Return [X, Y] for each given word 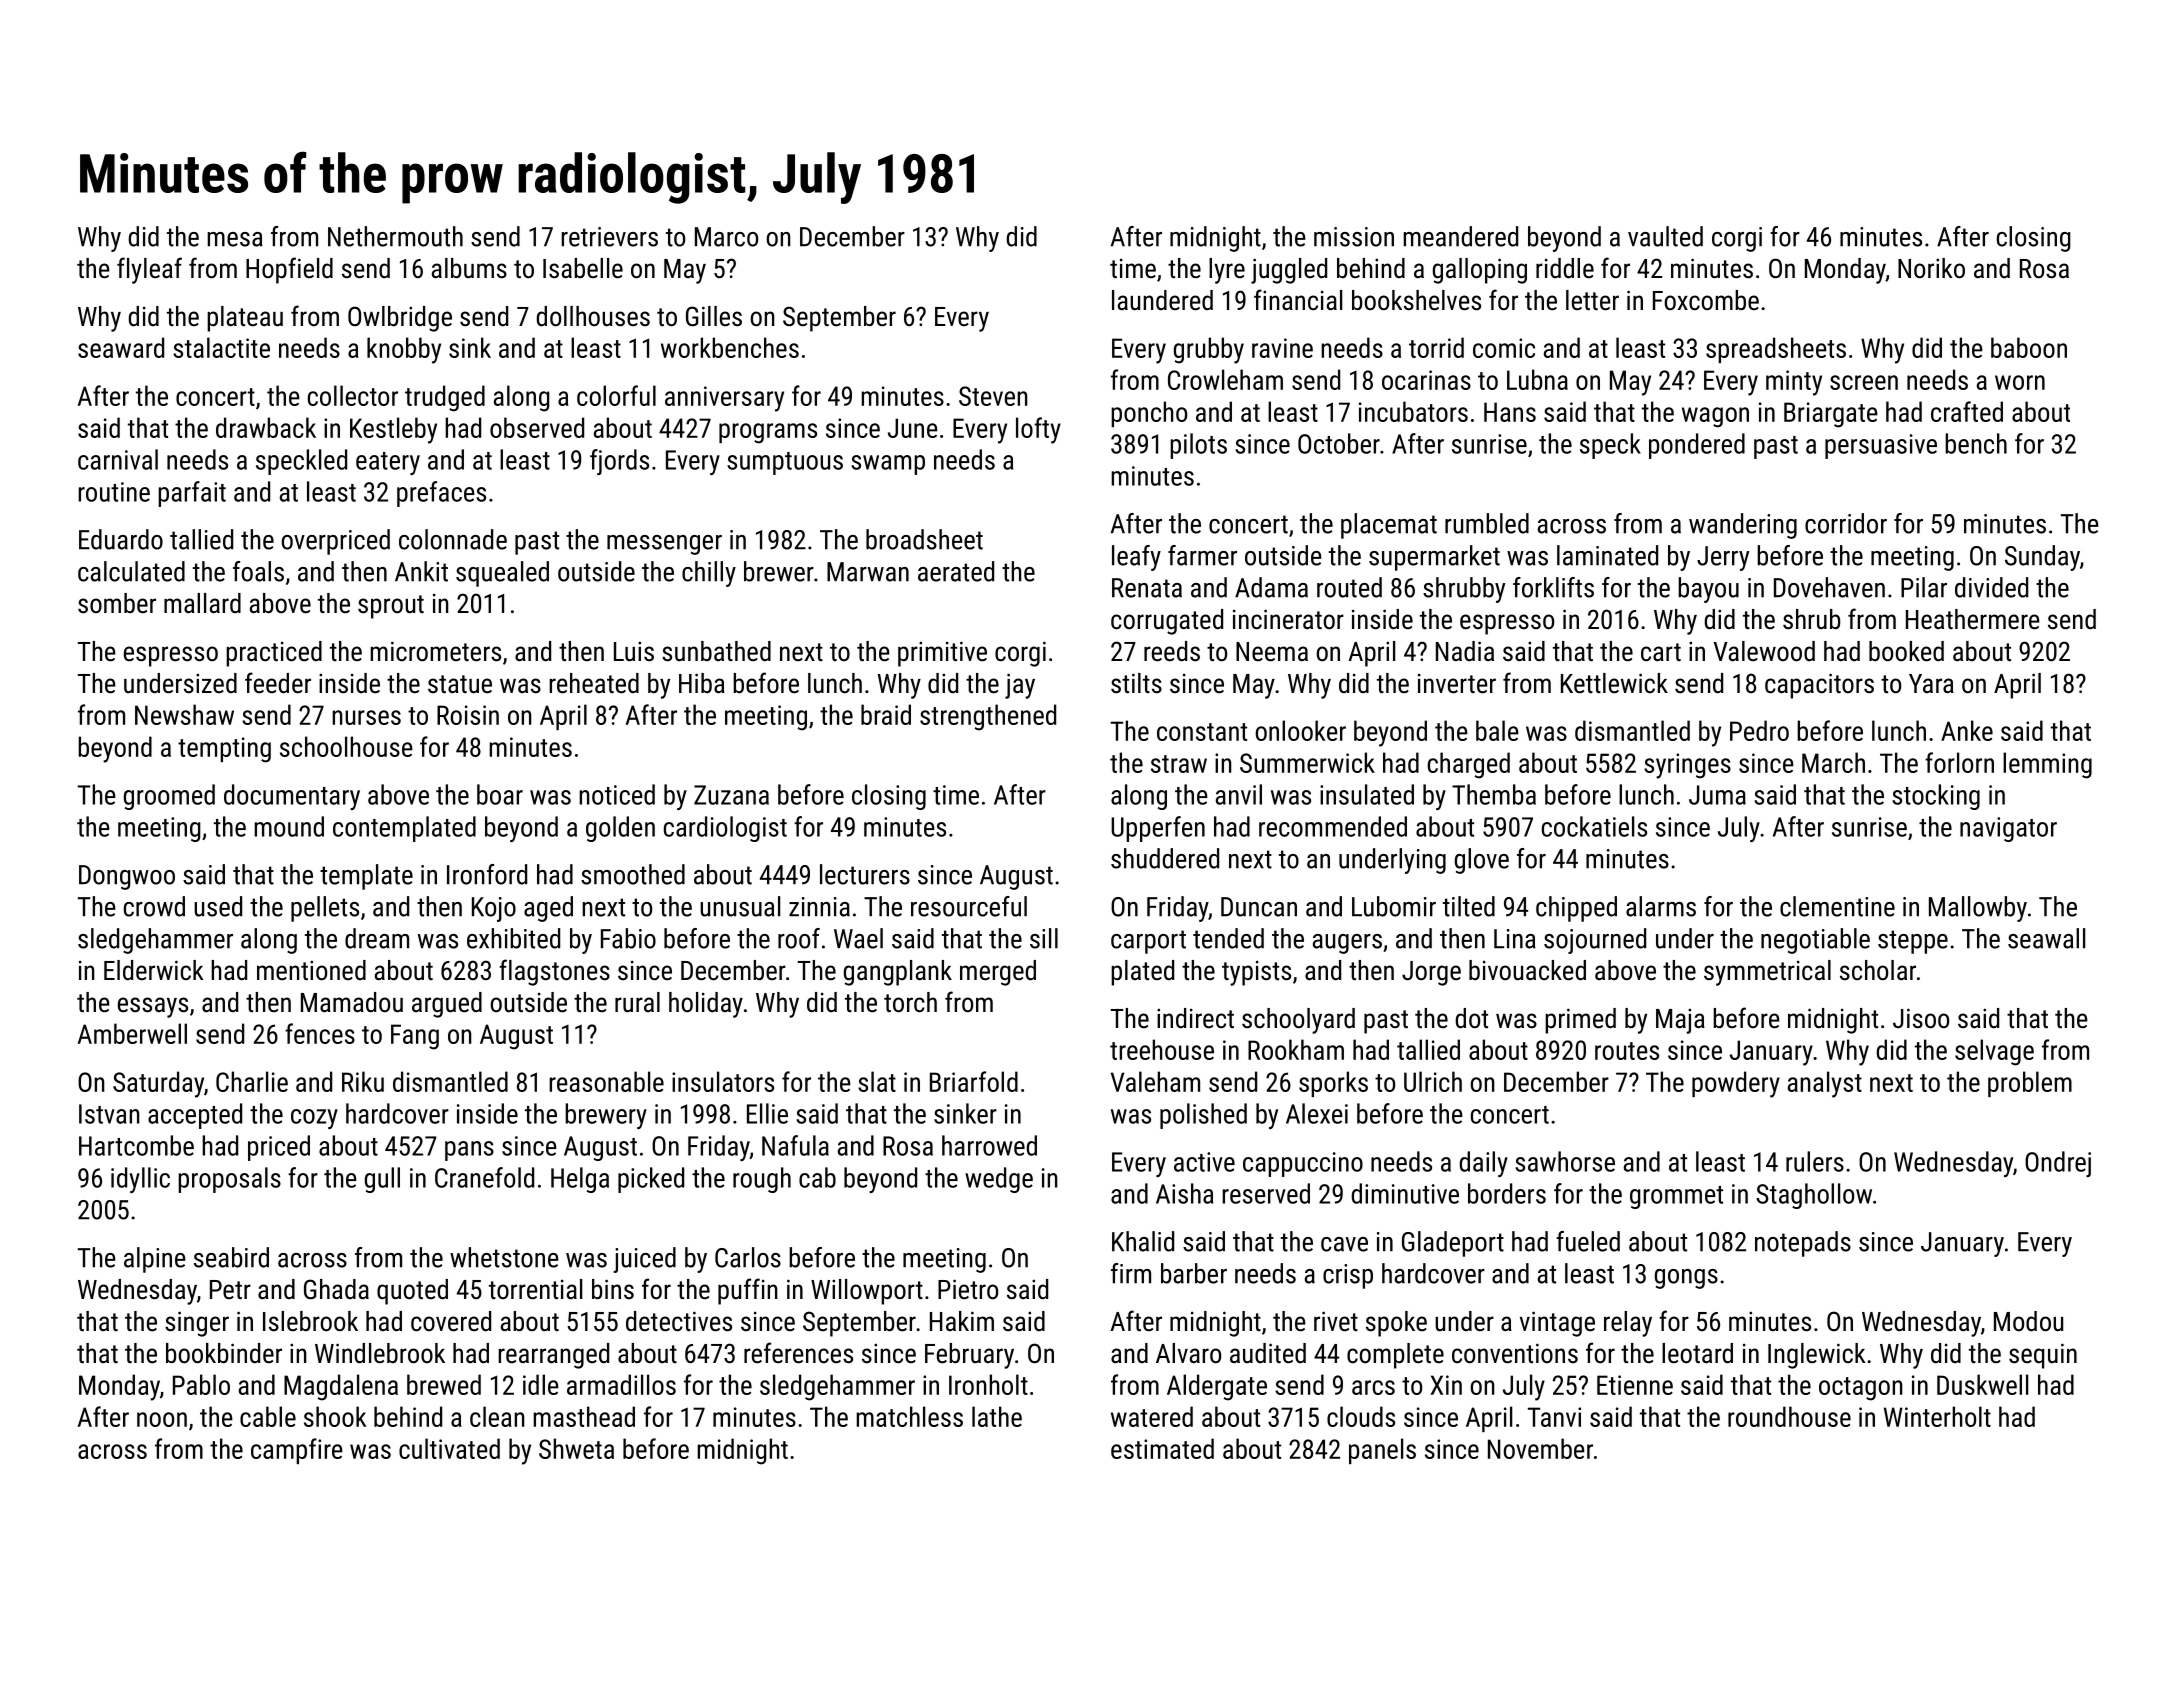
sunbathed [716, 651]
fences [320, 1033]
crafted [1967, 411]
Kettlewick [1614, 683]
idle [541, 1384]
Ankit [421, 571]
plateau [245, 319]
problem [2030, 1084]
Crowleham [1225, 379]
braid [886, 714]
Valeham [1155, 1081]
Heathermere [1973, 619]
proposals [229, 1180]
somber [117, 603]
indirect [1195, 1018]
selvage [1994, 1052]
